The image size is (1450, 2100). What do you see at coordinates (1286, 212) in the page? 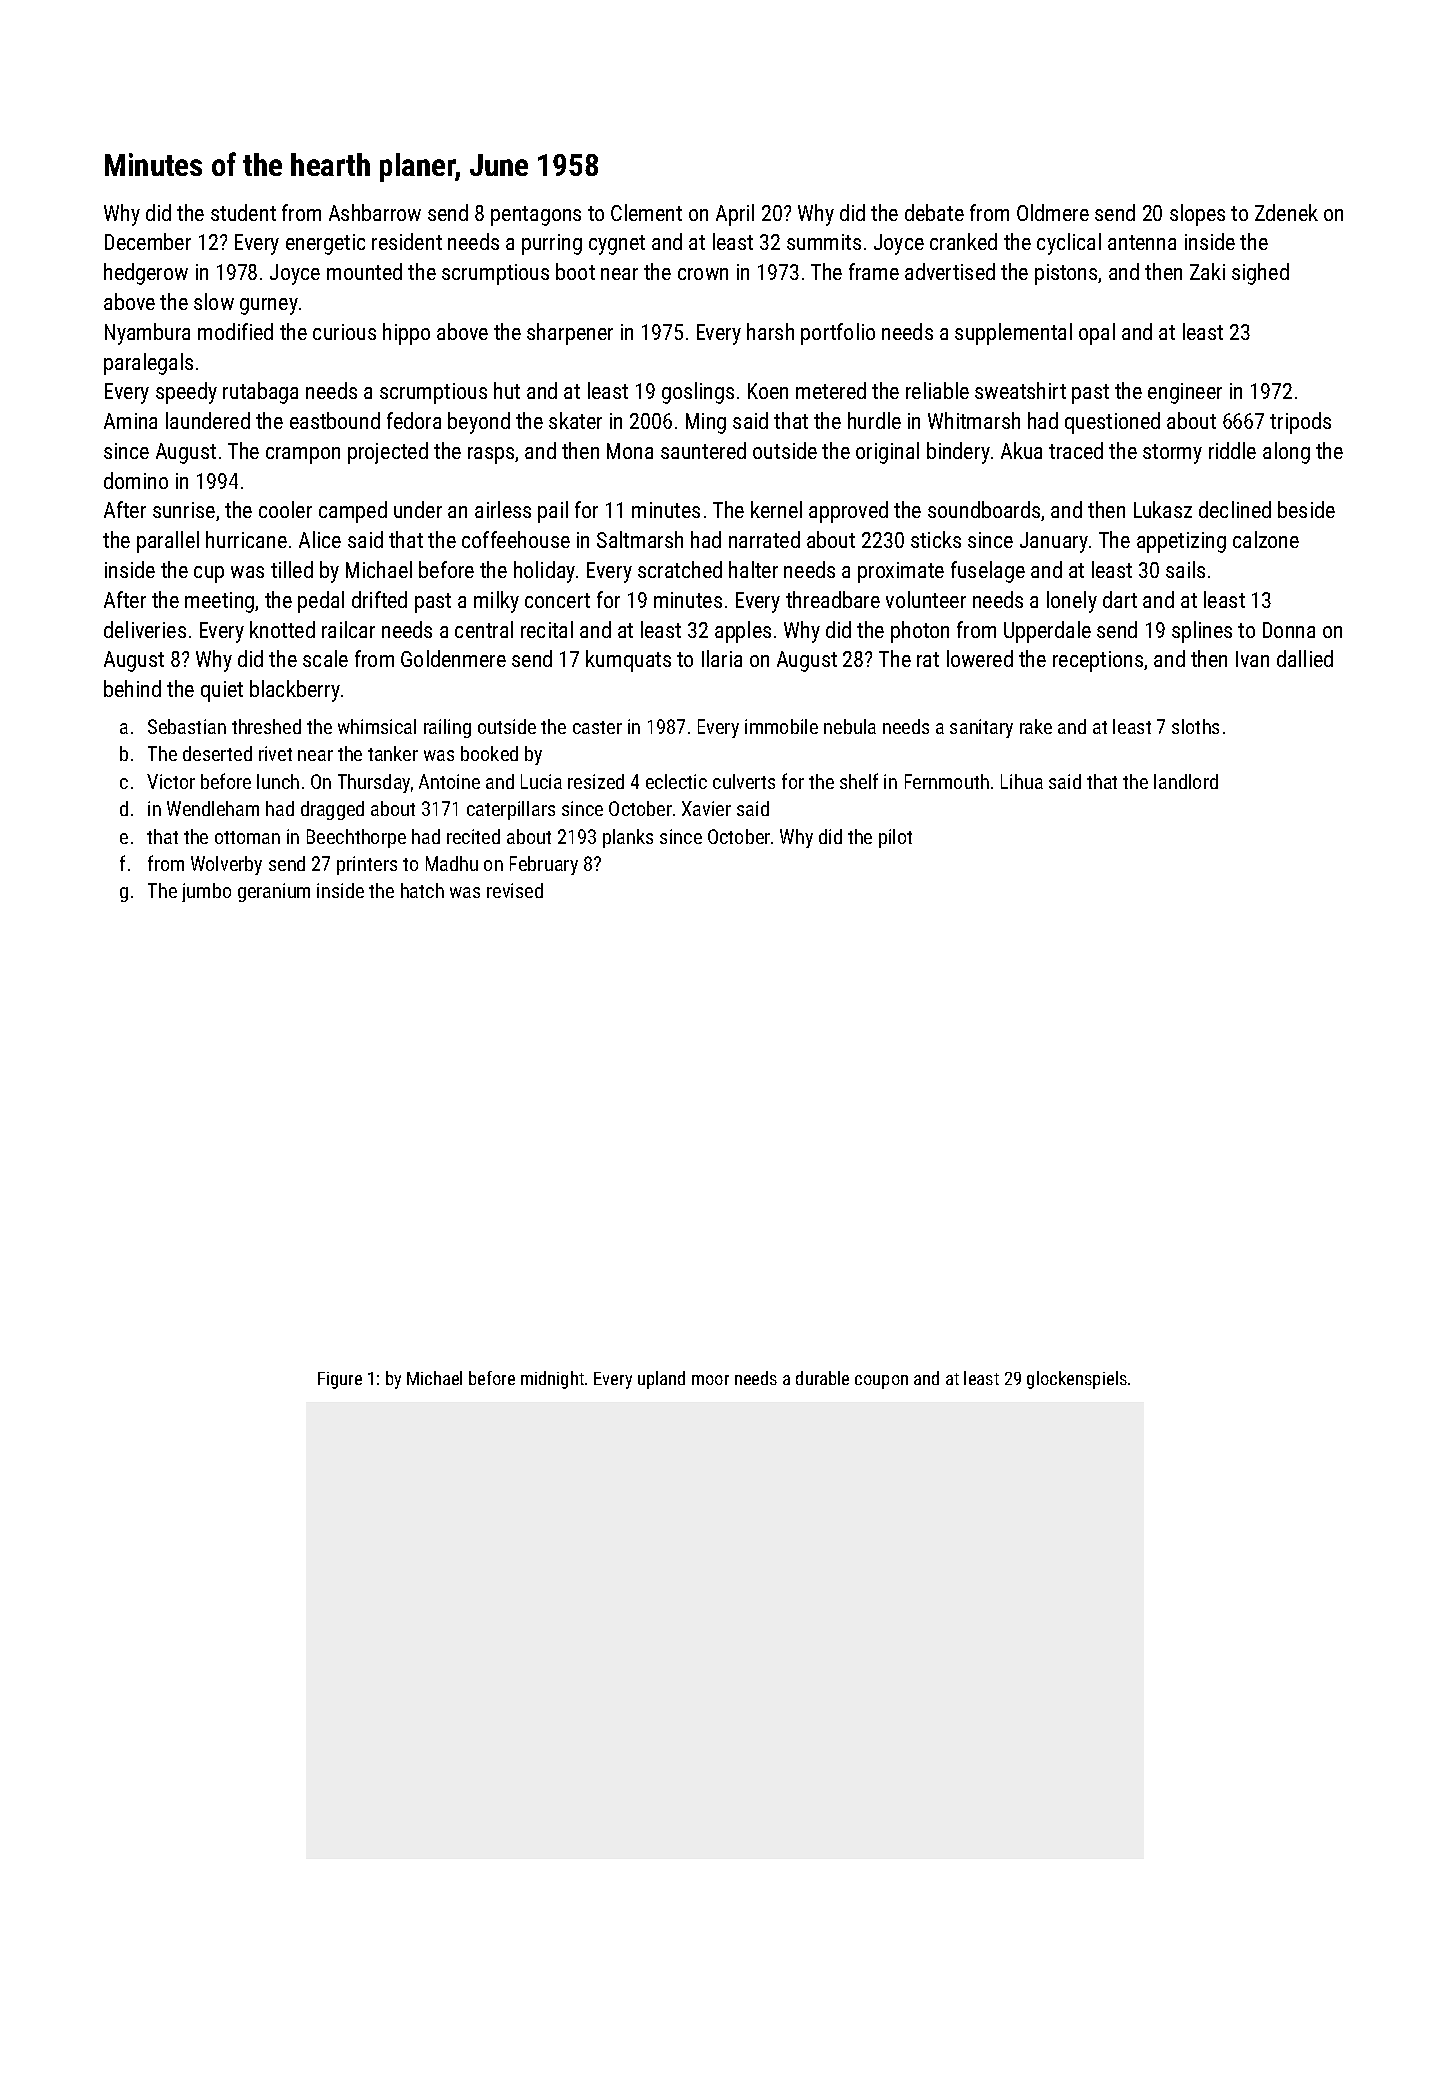
I see `Zdenek` at bounding box center [1286, 212].
